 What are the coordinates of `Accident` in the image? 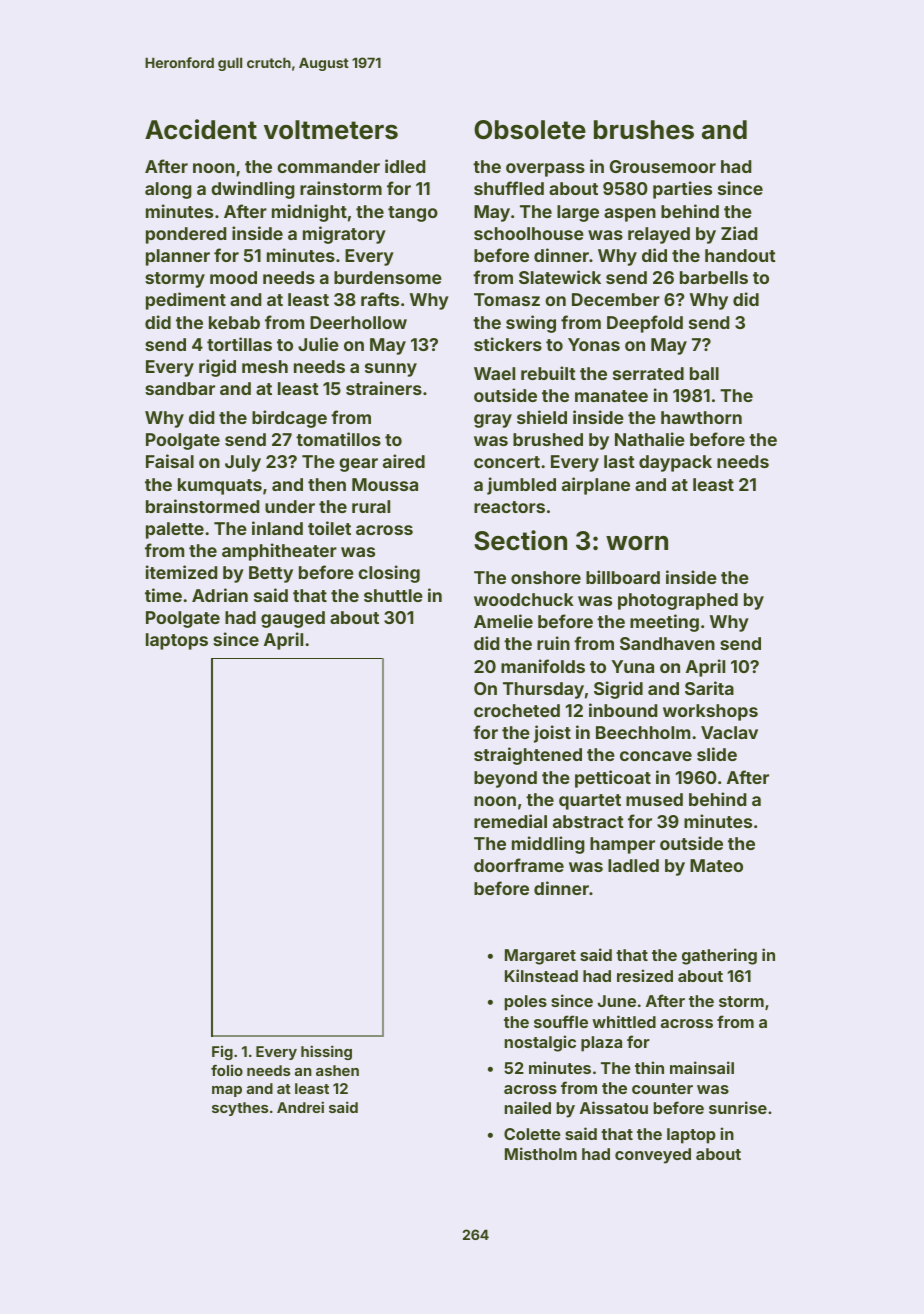 It's located at (201, 129).
